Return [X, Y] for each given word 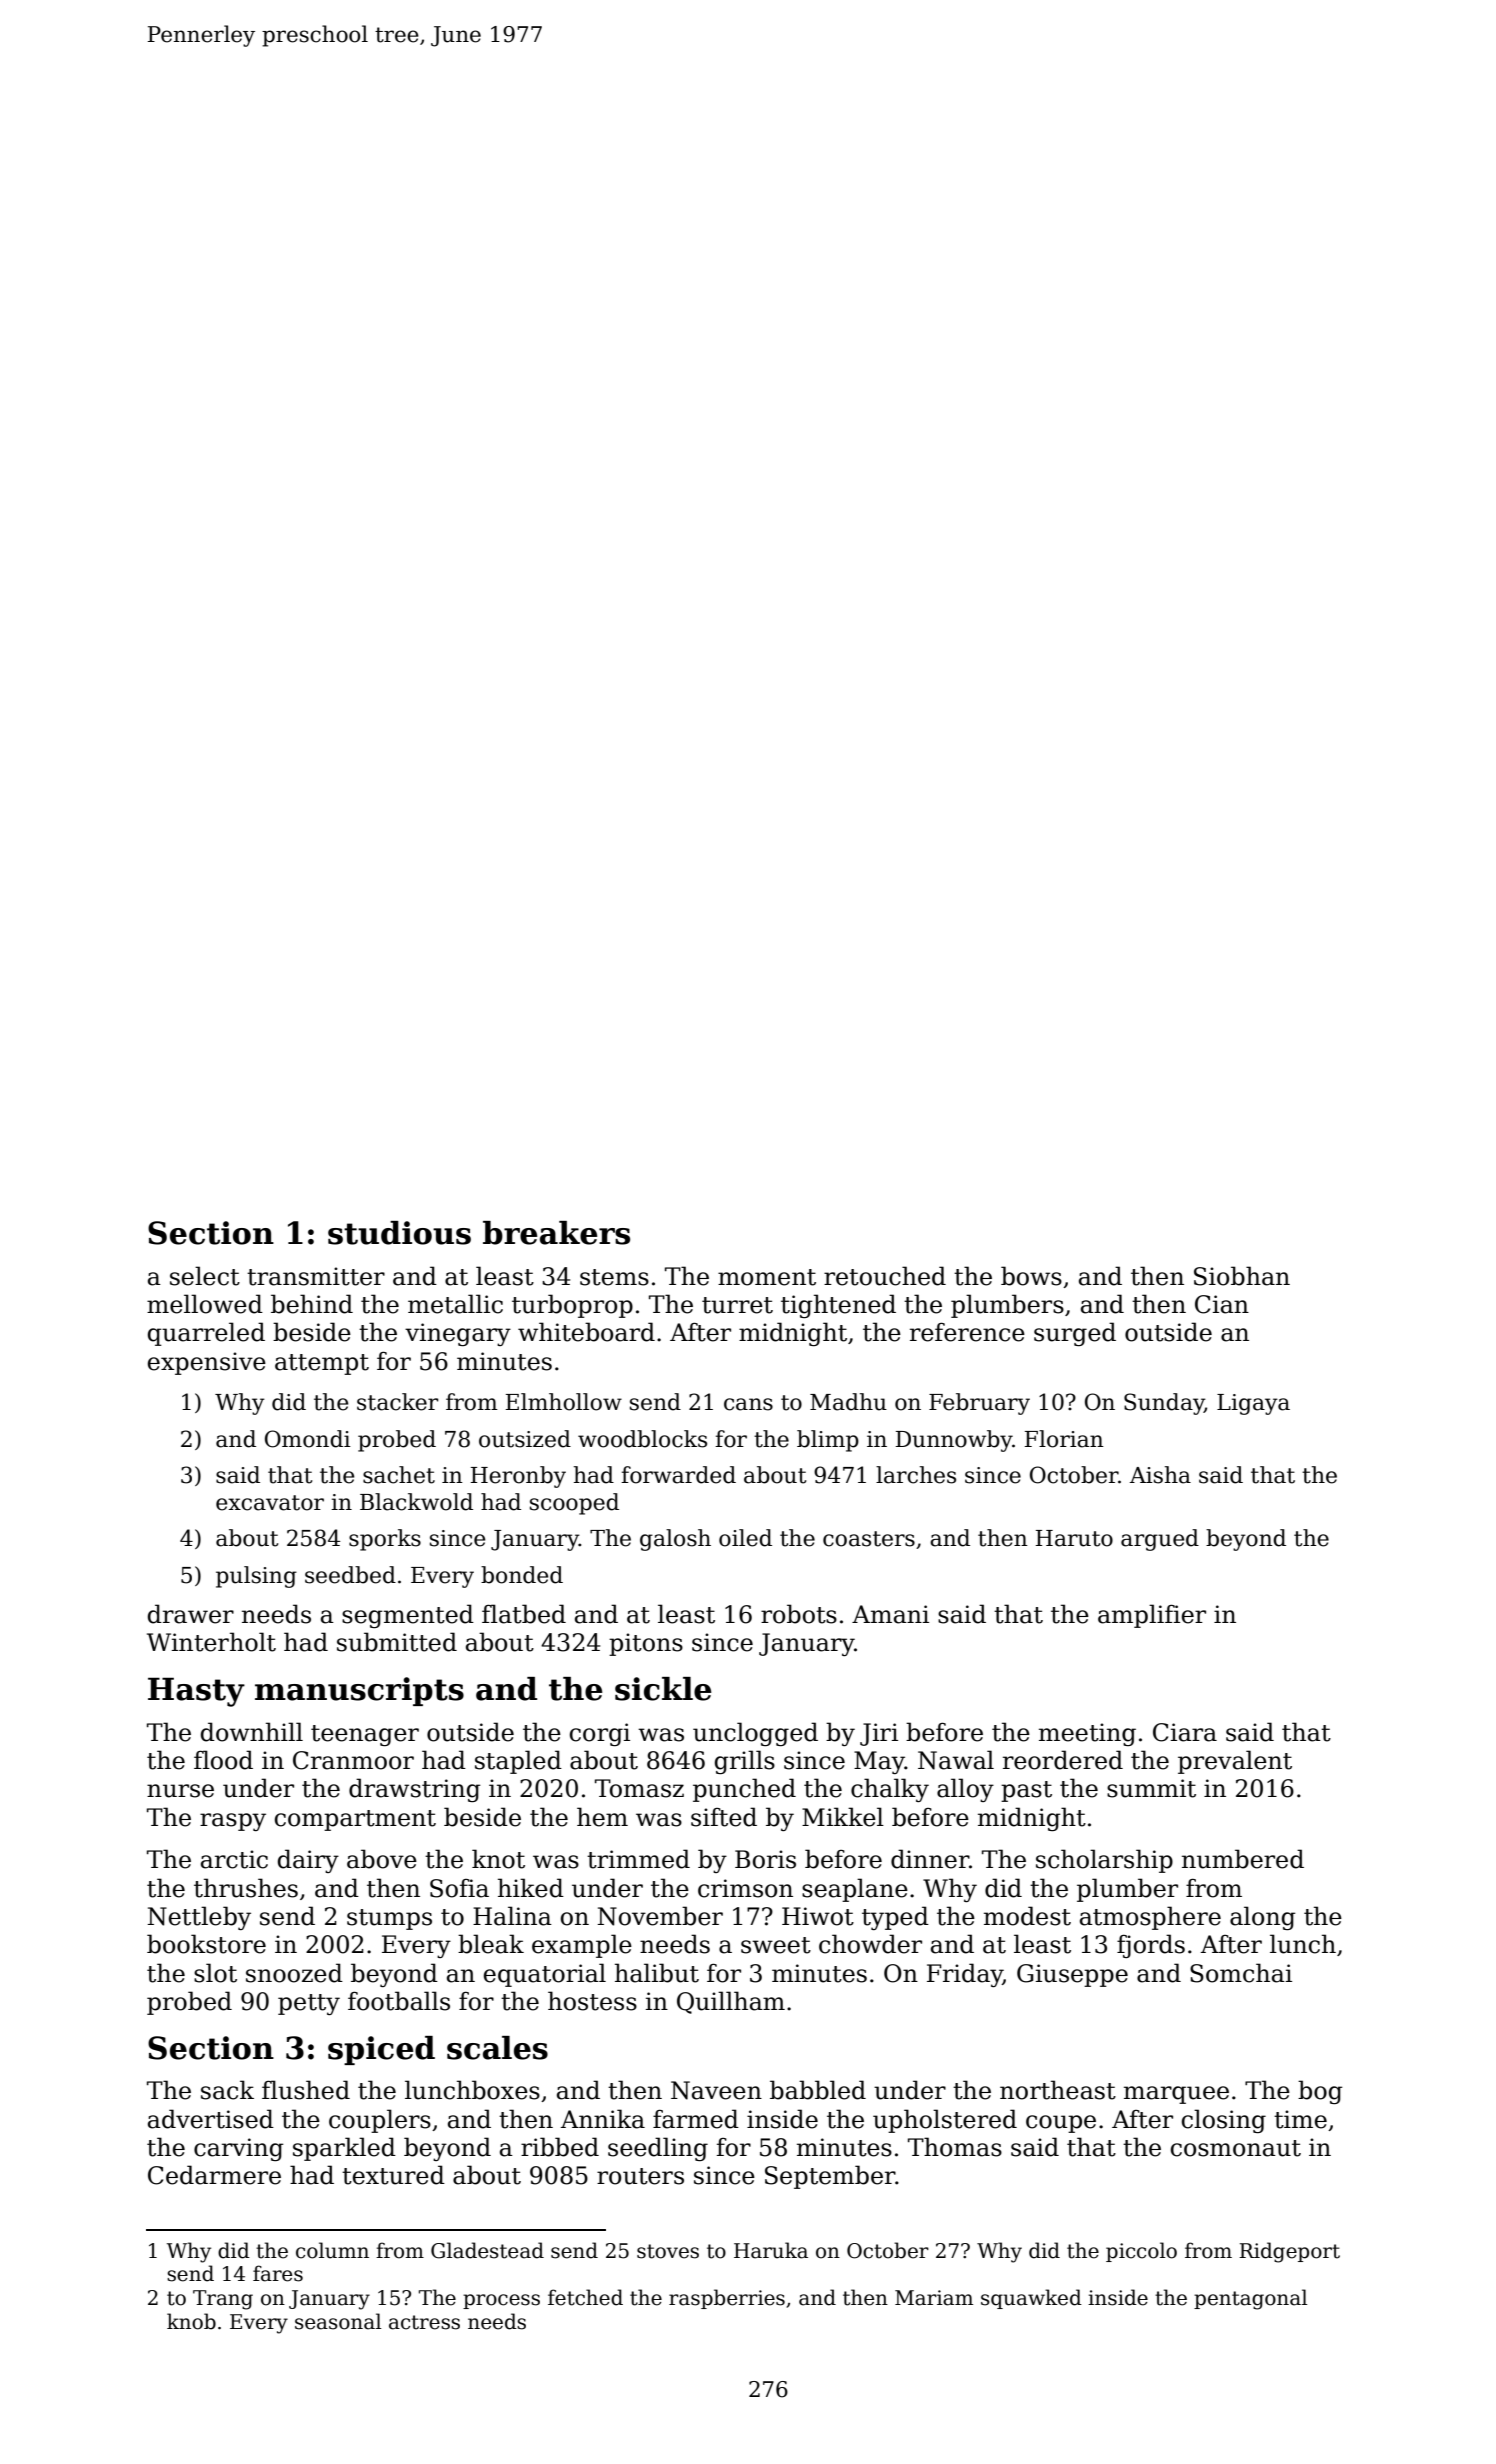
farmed [696, 2119]
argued [1160, 1540]
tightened [838, 1306]
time [1300, 2119]
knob [191, 2321]
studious [399, 1233]
